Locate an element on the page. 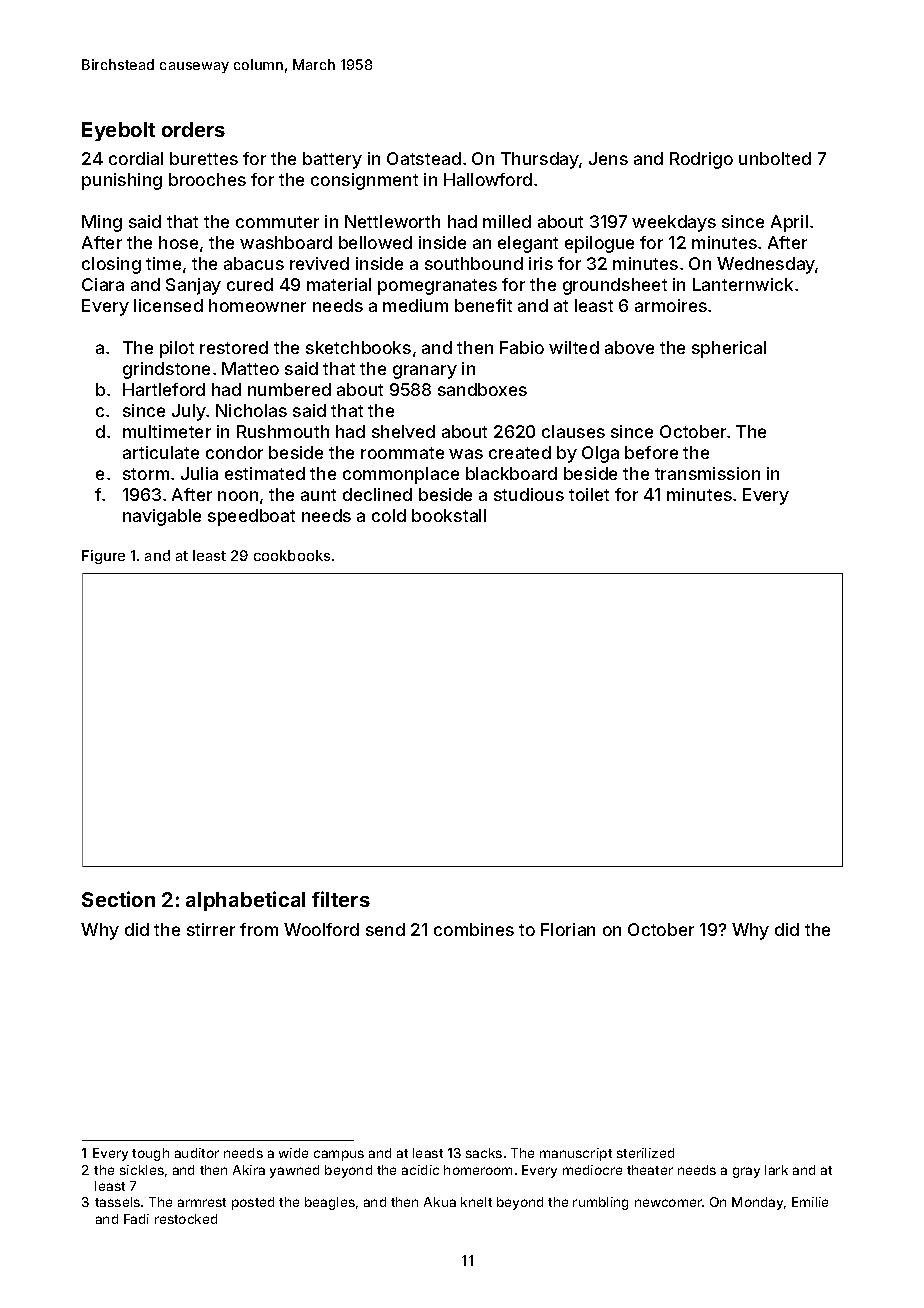 The image size is (924, 1308). Florian is located at coordinates (568, 929).
